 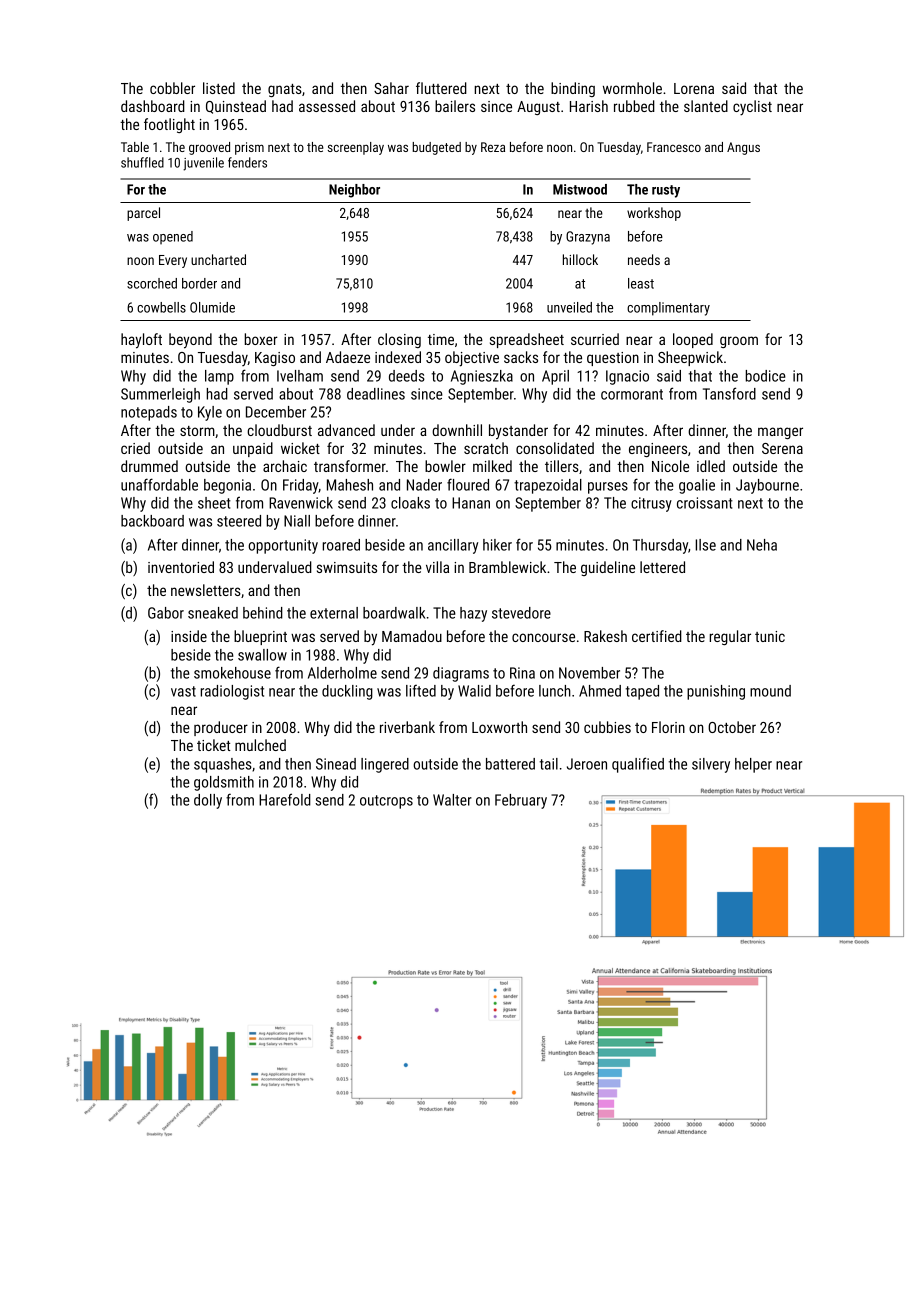 What do you see at coordinates (441, 88) in the page?
I see `fluttered` at bounding box center [441, 88].
